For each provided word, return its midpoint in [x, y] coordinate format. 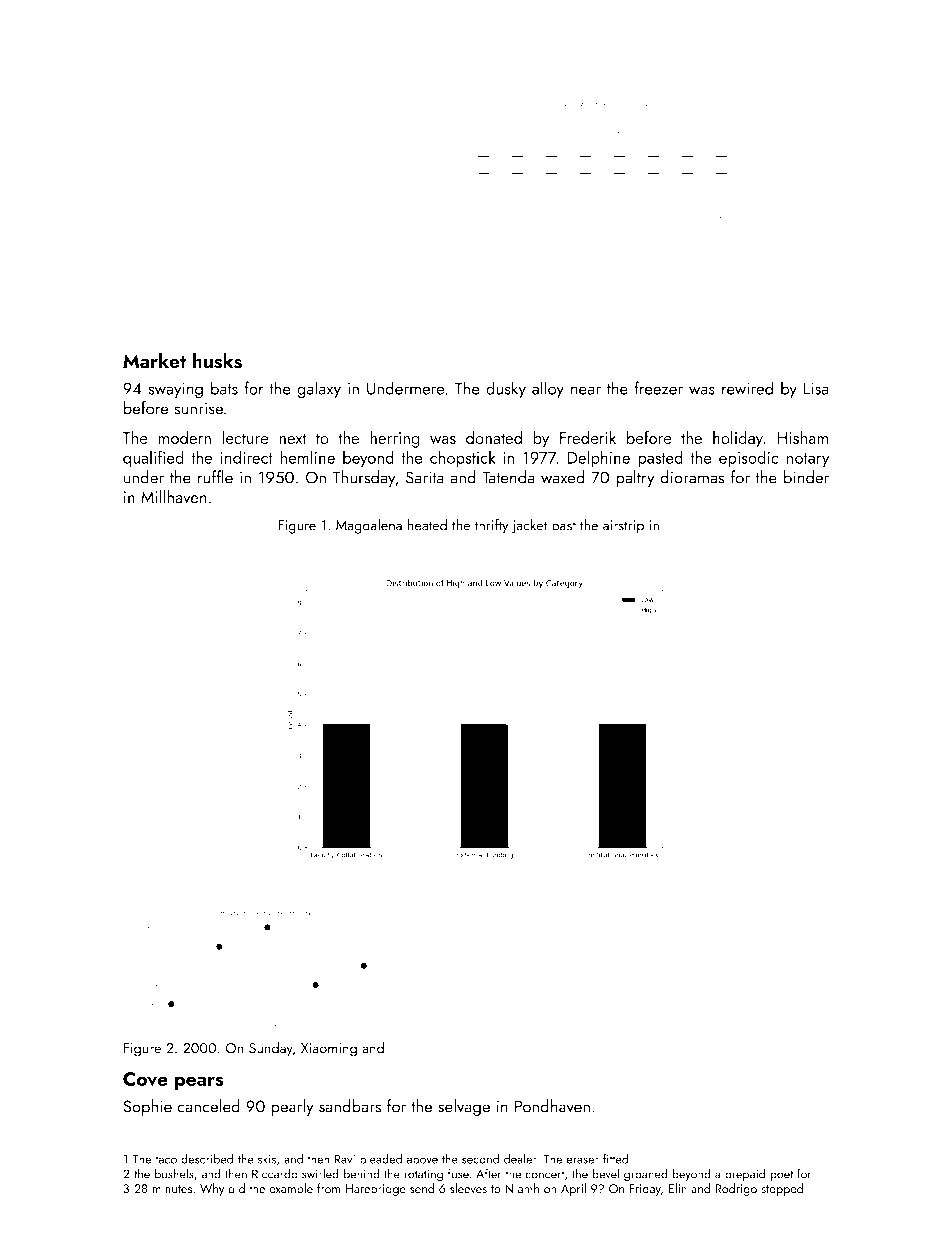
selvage [464, 1107]
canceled [208, 1106]
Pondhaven [552, 1106]
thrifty [491, 526]
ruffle [215, 477]
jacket [529, 526]
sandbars [350, 1106]
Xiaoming [329, 1050]
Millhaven [174, 497]
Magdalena [369, 526]
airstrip [623, 527]
